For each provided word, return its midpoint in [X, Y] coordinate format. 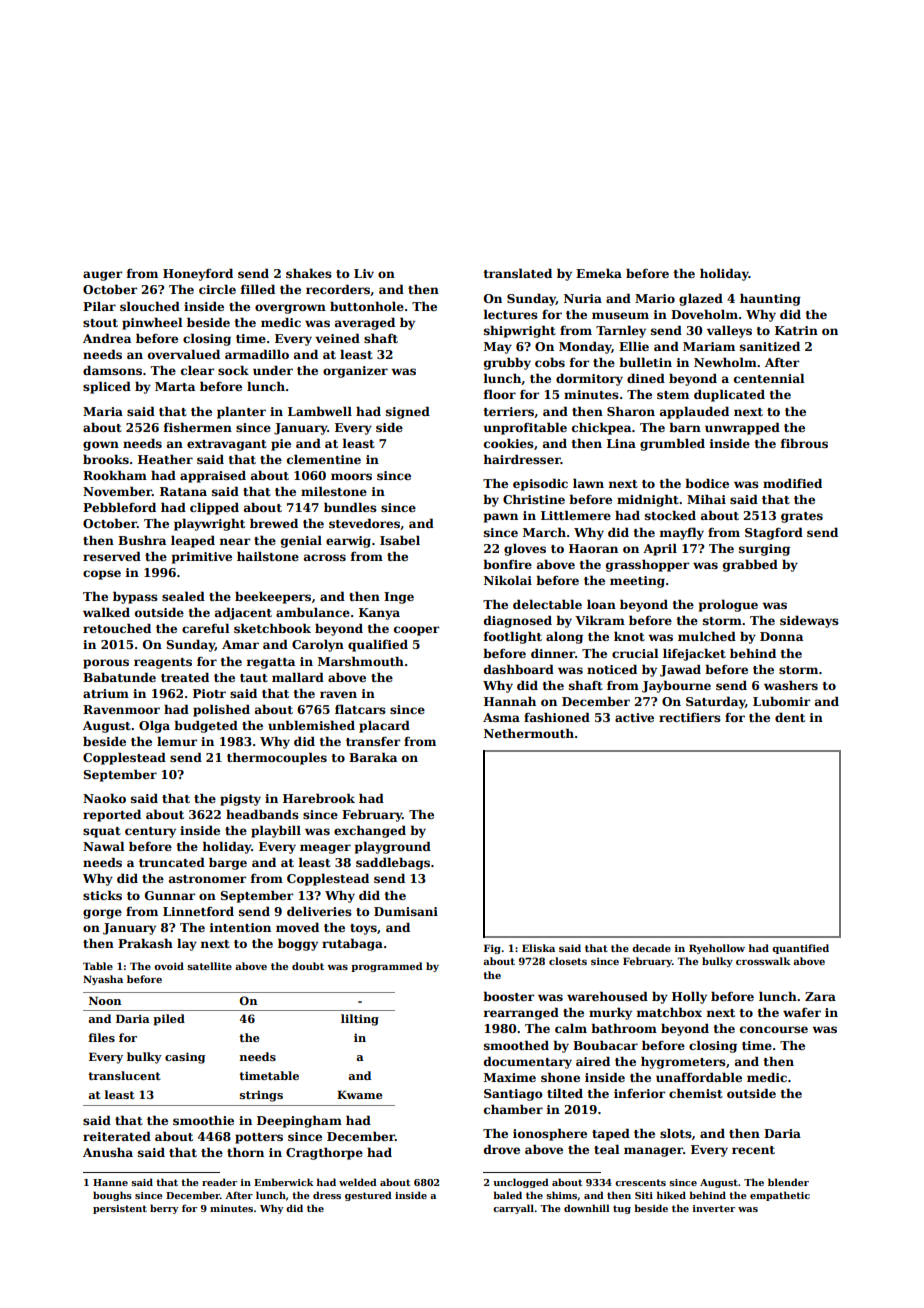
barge [228, 863]
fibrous [804, 443]
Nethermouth [529, 733]
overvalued [184, 354]
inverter [714, 1208]
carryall [513, 1209]
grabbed [750, 565]
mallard [298, 677]
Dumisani [406, 911]
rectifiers [690, 717]
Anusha [108, 1152]
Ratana [183, 491]
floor [500, 394]
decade [651, 948]
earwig [348, 542]
